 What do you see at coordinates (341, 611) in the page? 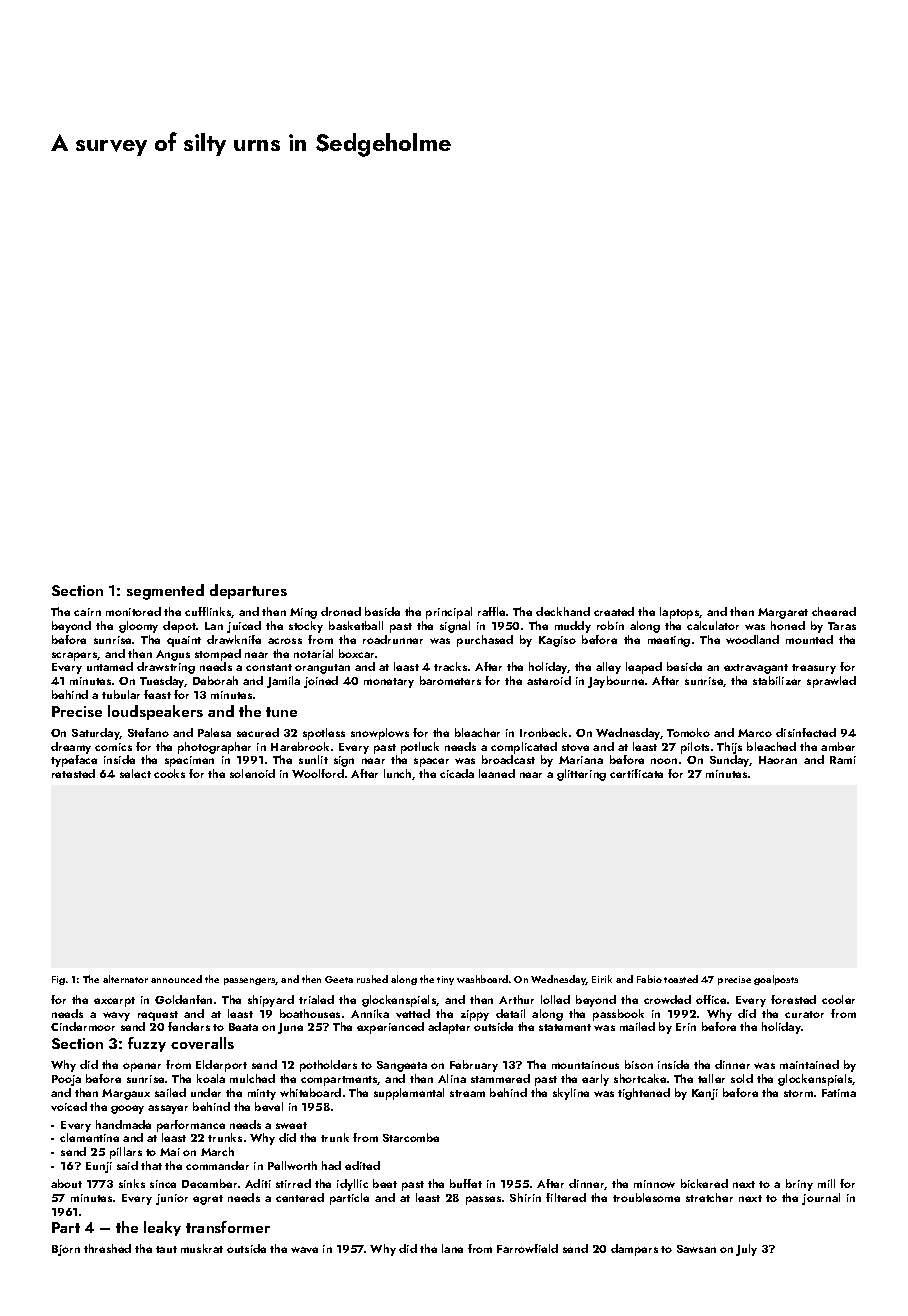
I see `droned` at bounding box center [341, 611].
